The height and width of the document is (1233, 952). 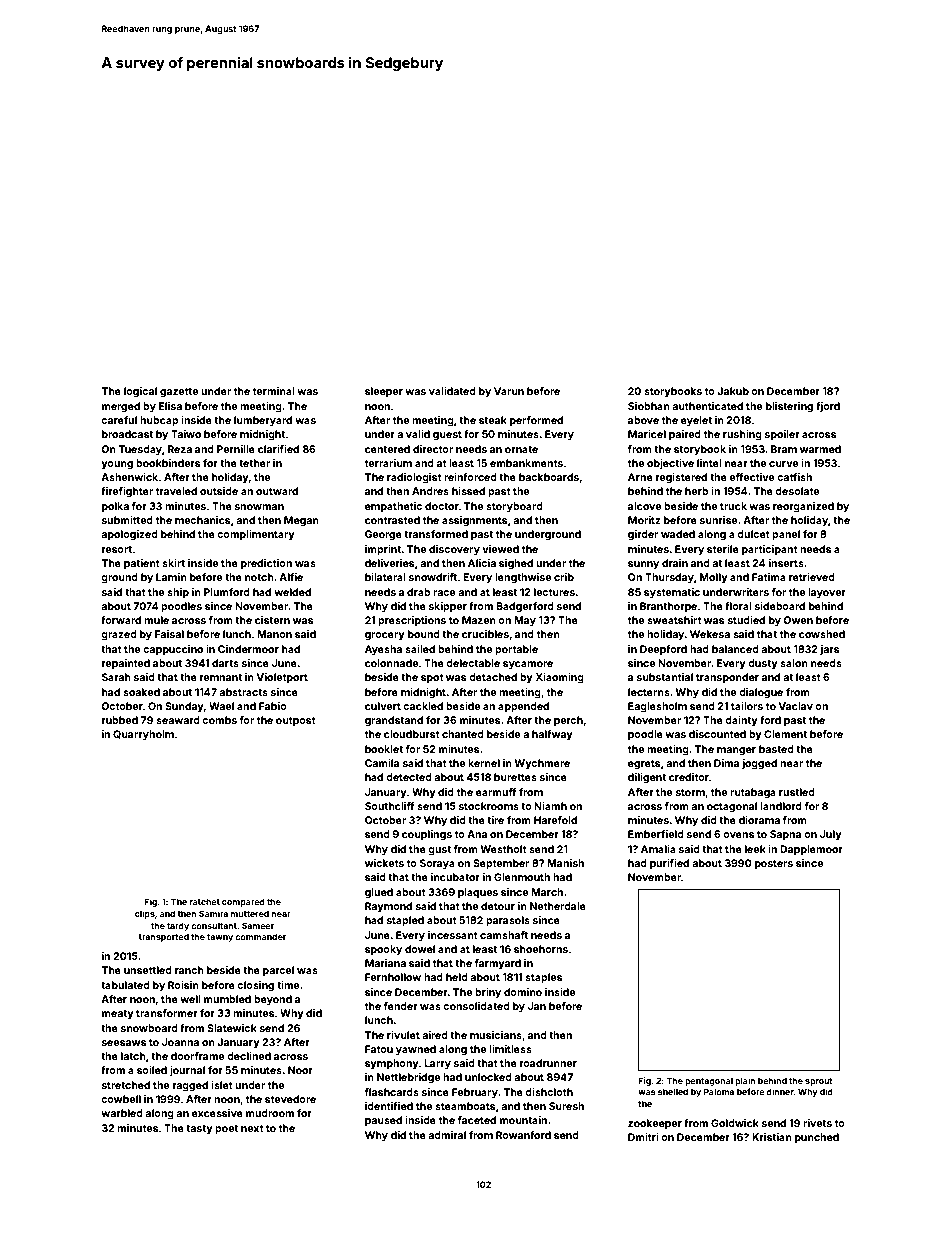 I want to click on balanced, so click(x=735, y=649).
